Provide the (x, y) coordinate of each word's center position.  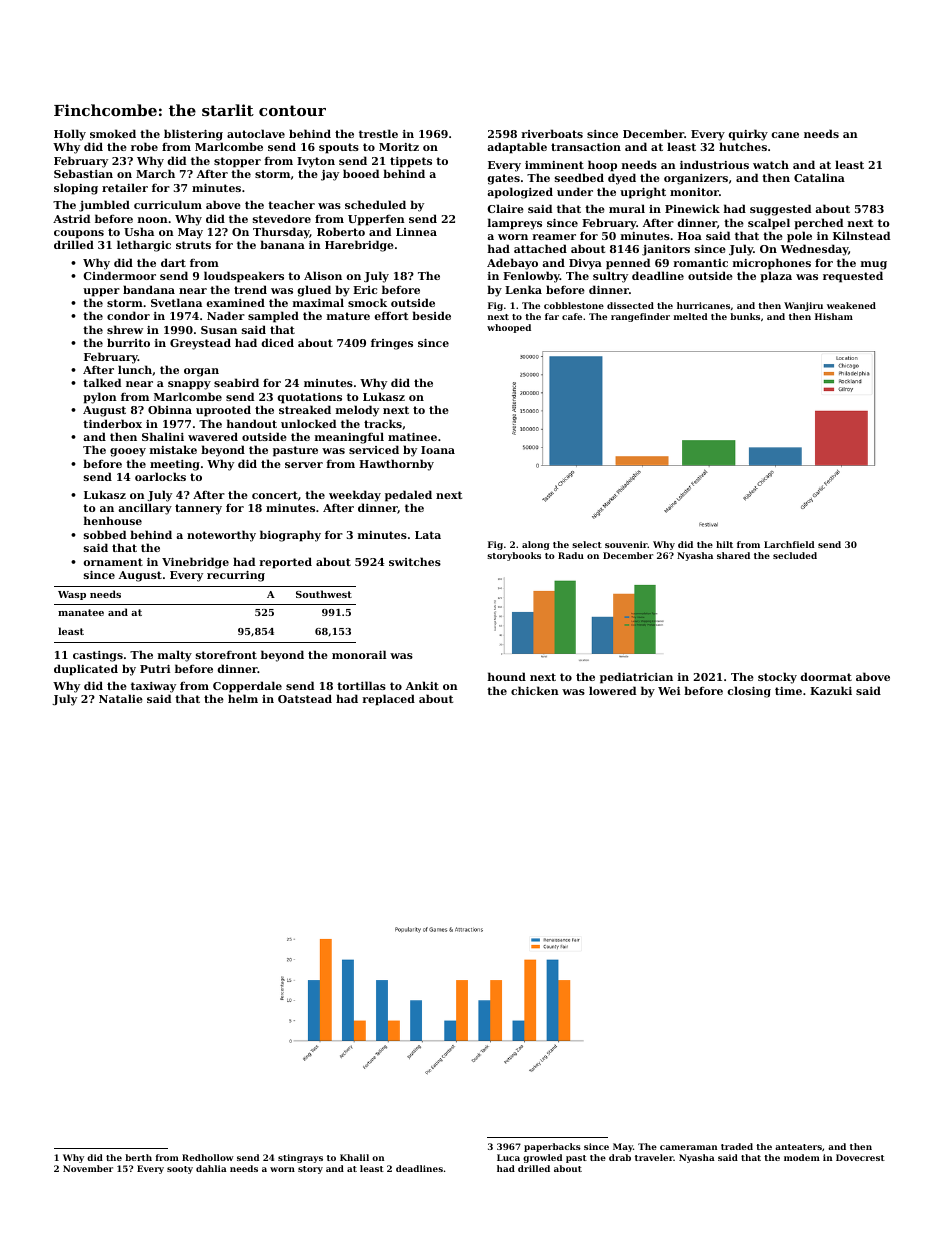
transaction (586, 147)
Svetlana (176, 302)
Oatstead (305, 698)
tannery (198, 509)
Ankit (422, 685)
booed (361, 173)
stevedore (282, 218)
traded (737, 1146)
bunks (745, 316)
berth (138, 1157)
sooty (180, 1170)
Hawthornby (396, 465)
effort (391, 315)
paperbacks (552, 1147)
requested (853, 277)
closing (749, 692)
